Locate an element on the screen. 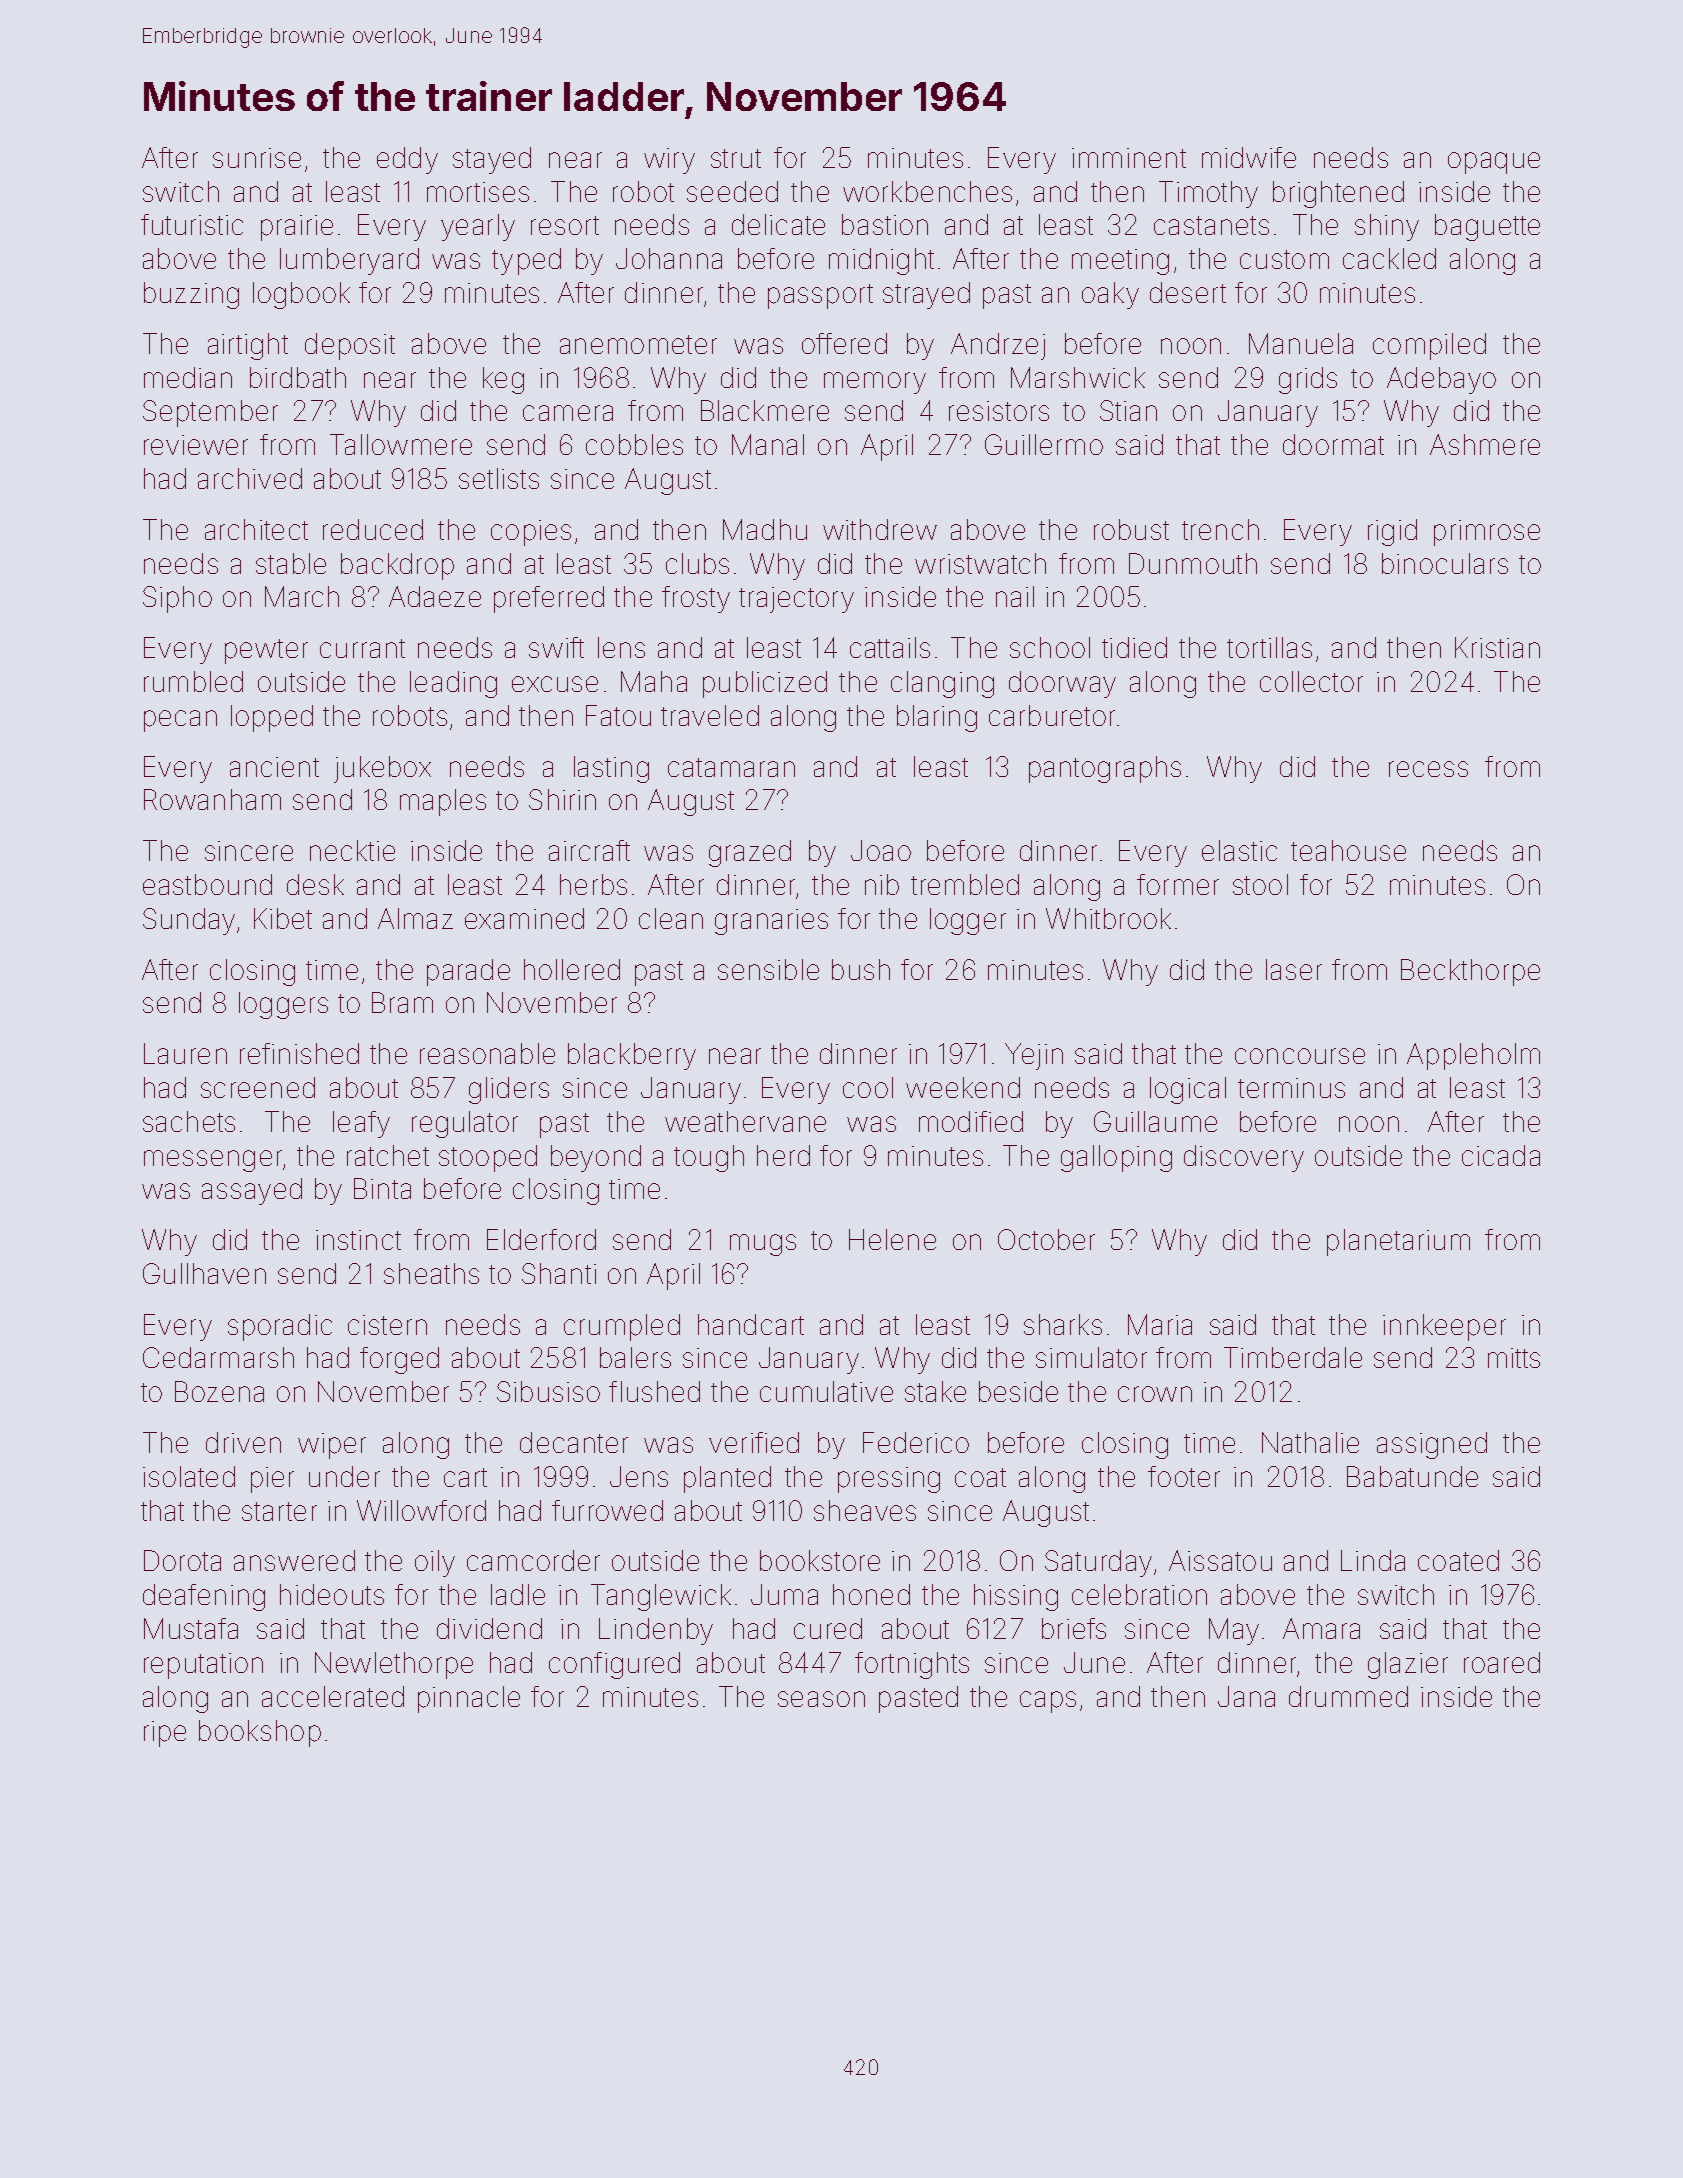 The height and width of the screenshot is (2178, 1683). grazed is located at coordinates (750, 853).
